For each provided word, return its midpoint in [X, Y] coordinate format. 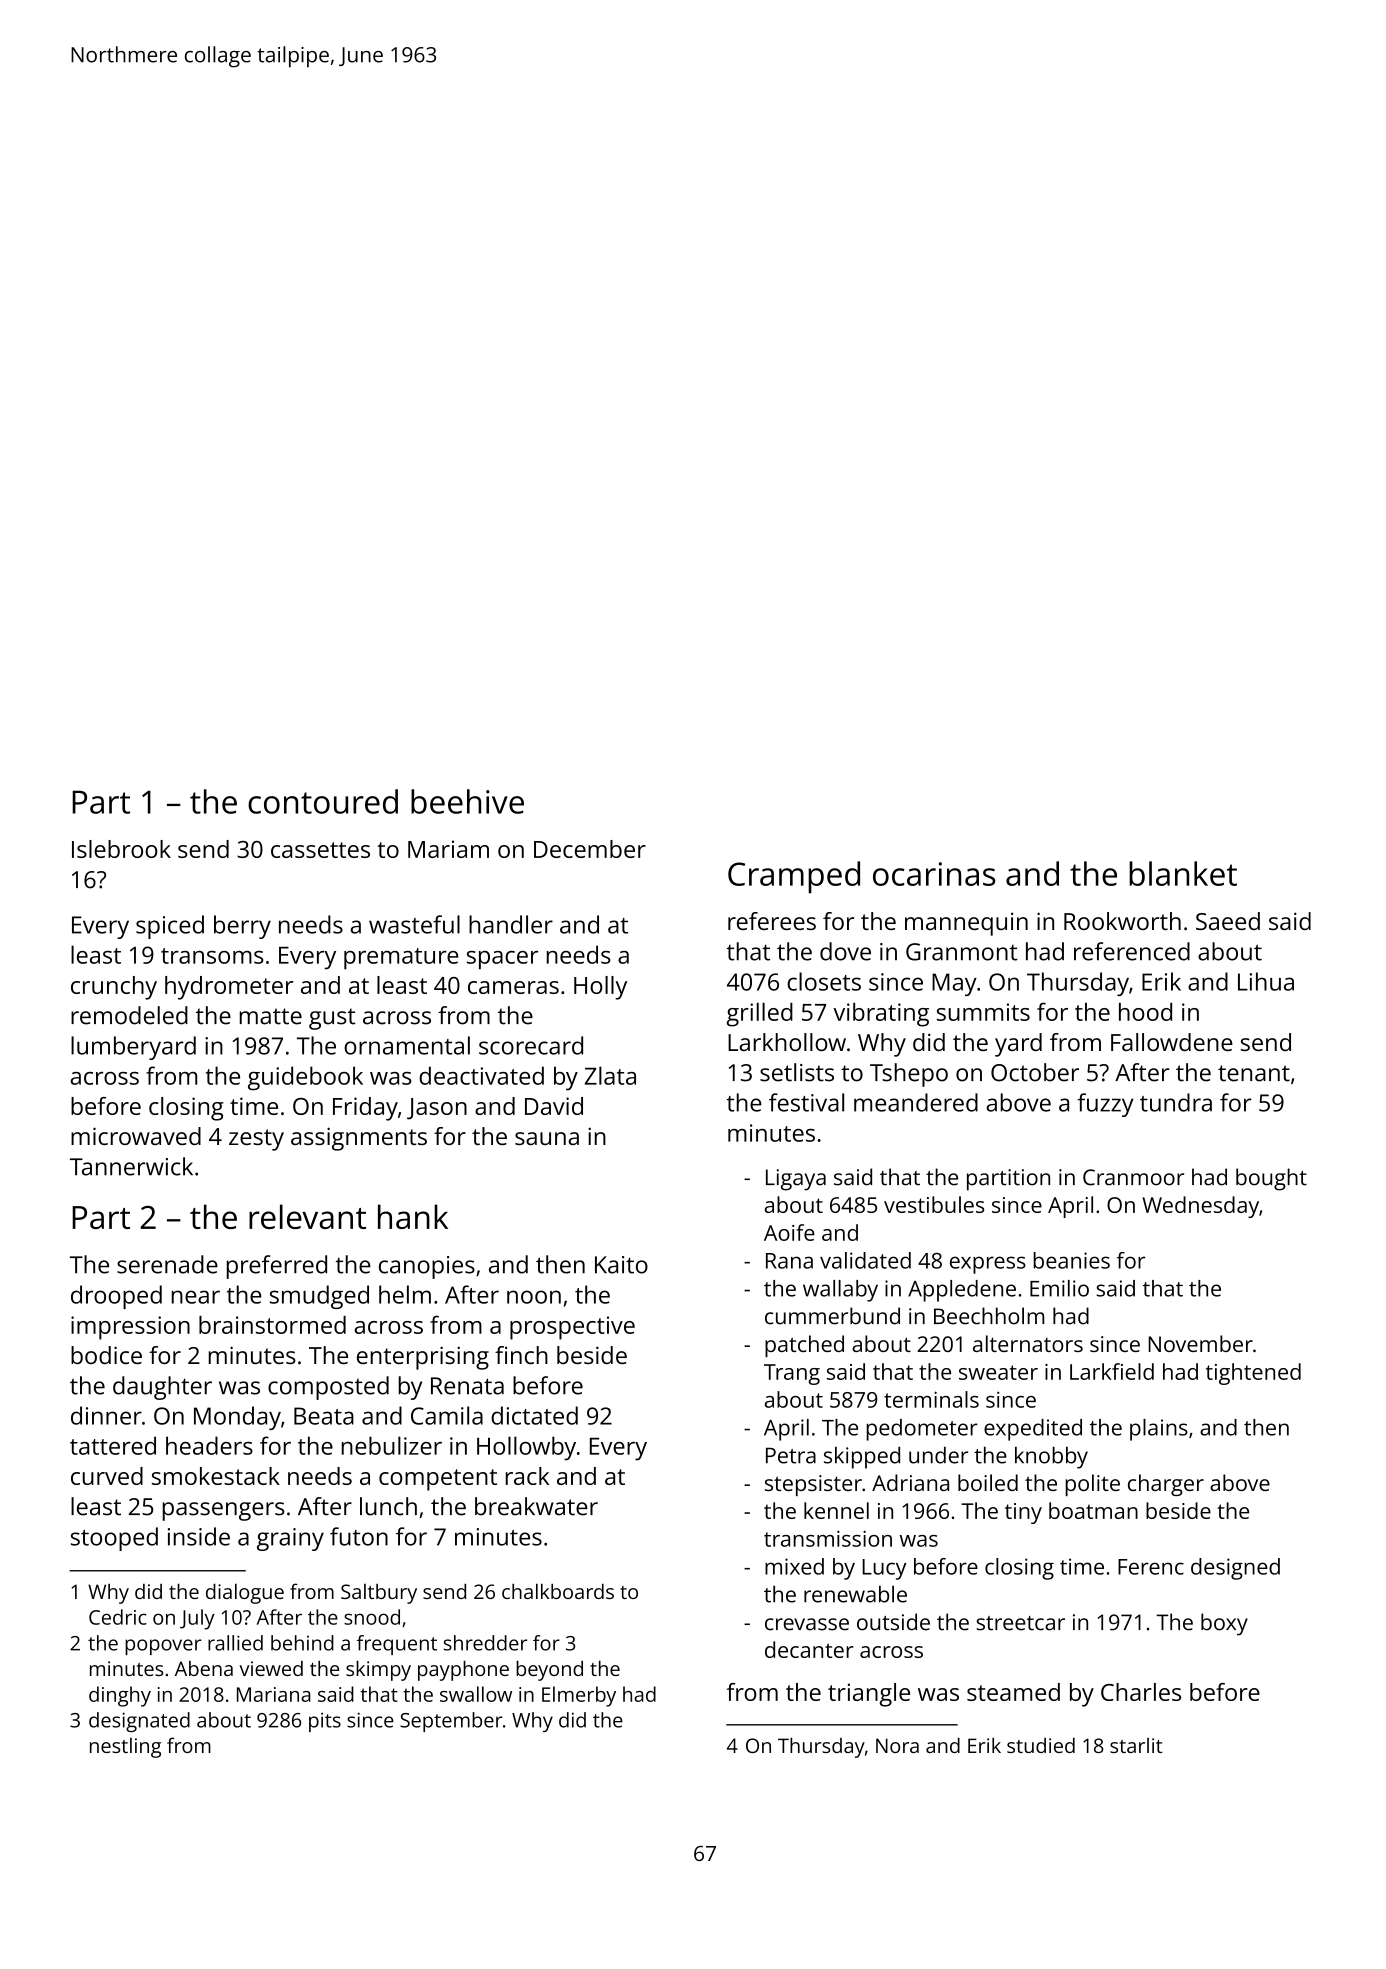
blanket [1183, 873]
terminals [931, 1399]
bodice [106, 1355]
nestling [125, 1748]
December [590, 849]
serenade [167, 1264]
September [451, 1722]
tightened [1253, 1374]
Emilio [1059, 1288]
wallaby [840, 1291]
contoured [323, 801]
